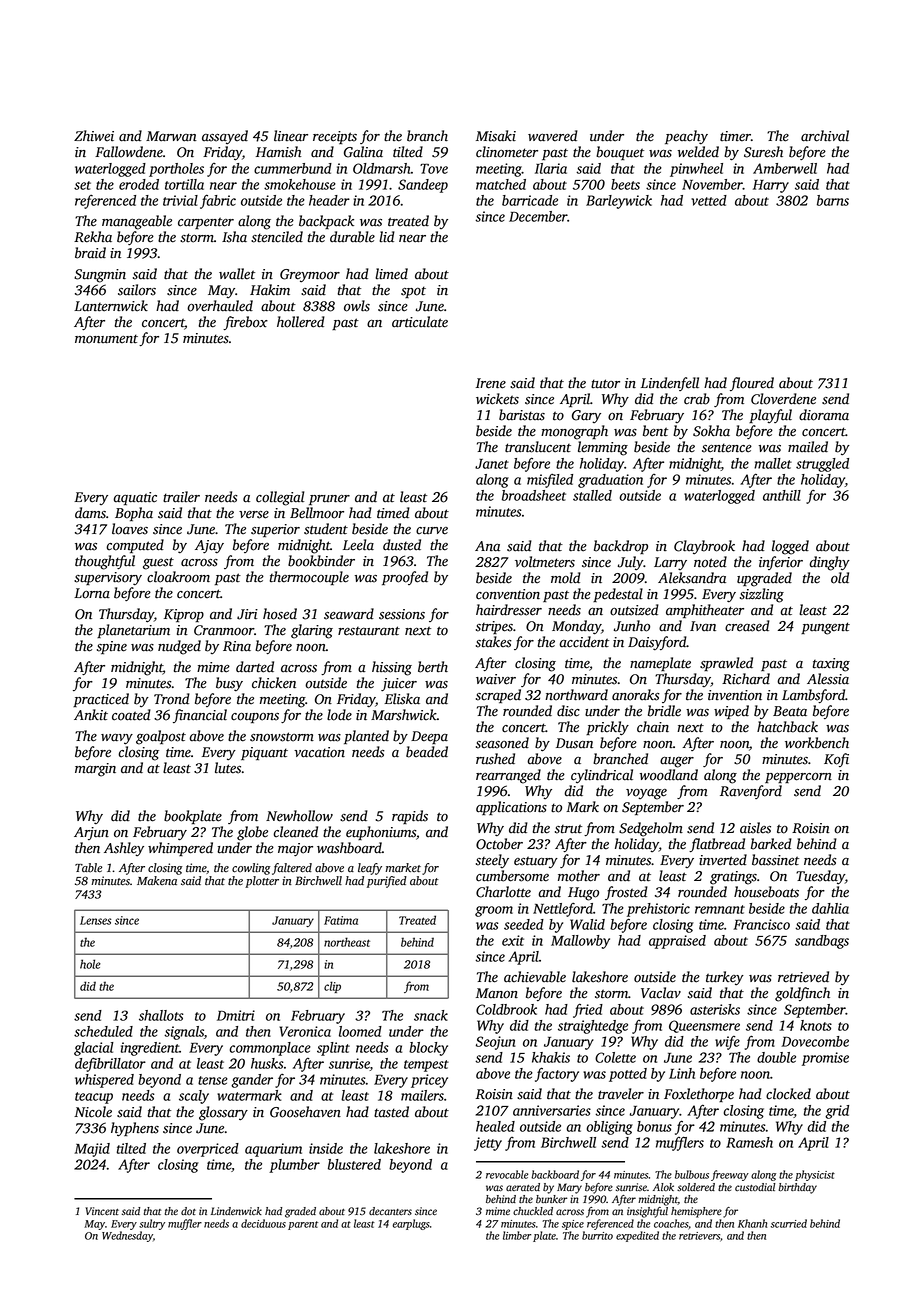 This screenshot has height=1311, width=924. Describe the element at coordinates (498, 696) in the screenshot. I see `scraped` at that location.
